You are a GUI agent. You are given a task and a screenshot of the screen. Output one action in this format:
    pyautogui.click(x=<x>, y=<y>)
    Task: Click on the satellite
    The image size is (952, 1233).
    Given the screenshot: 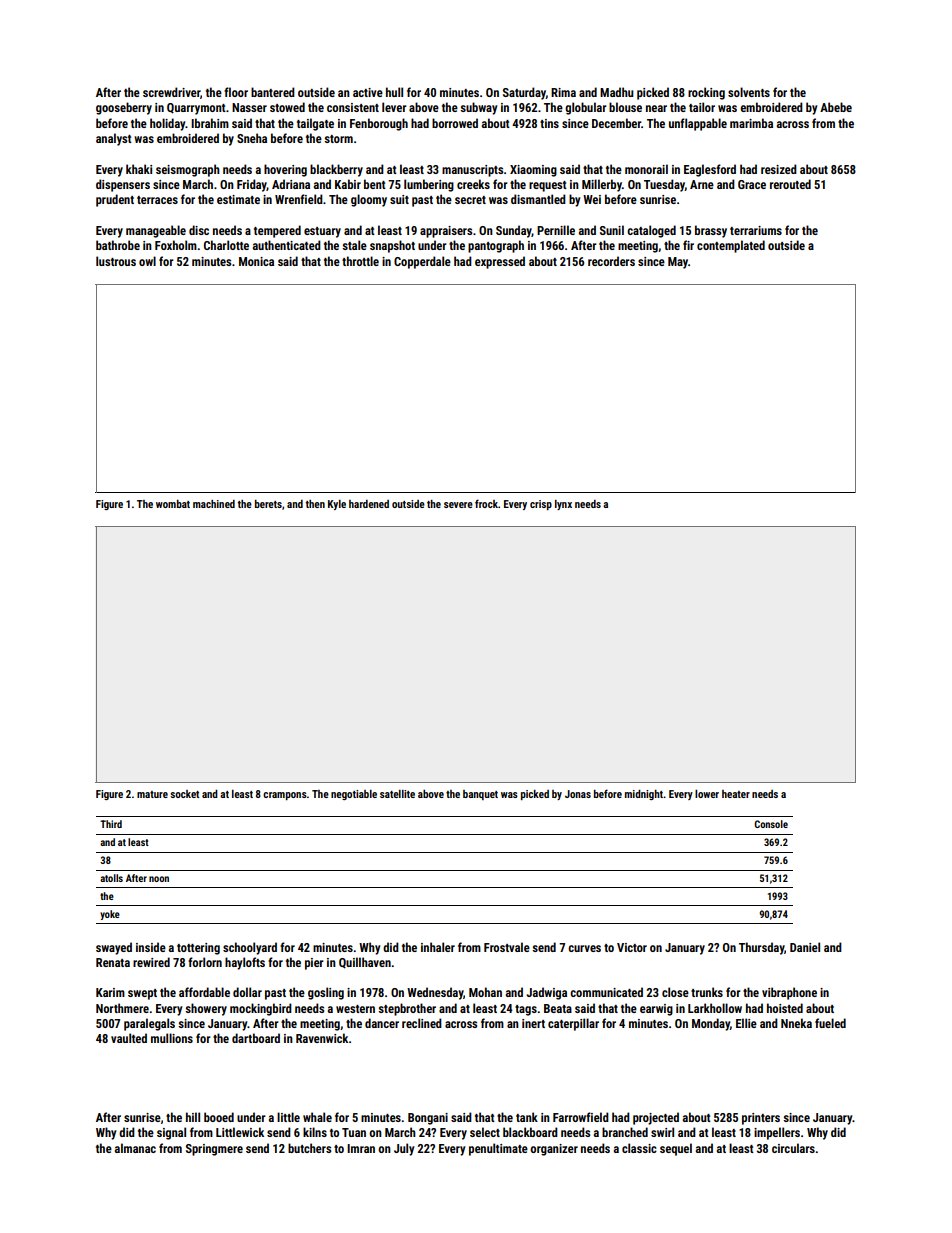 What is the action you would take?
    pyautogui.click(x=397, y=794)
